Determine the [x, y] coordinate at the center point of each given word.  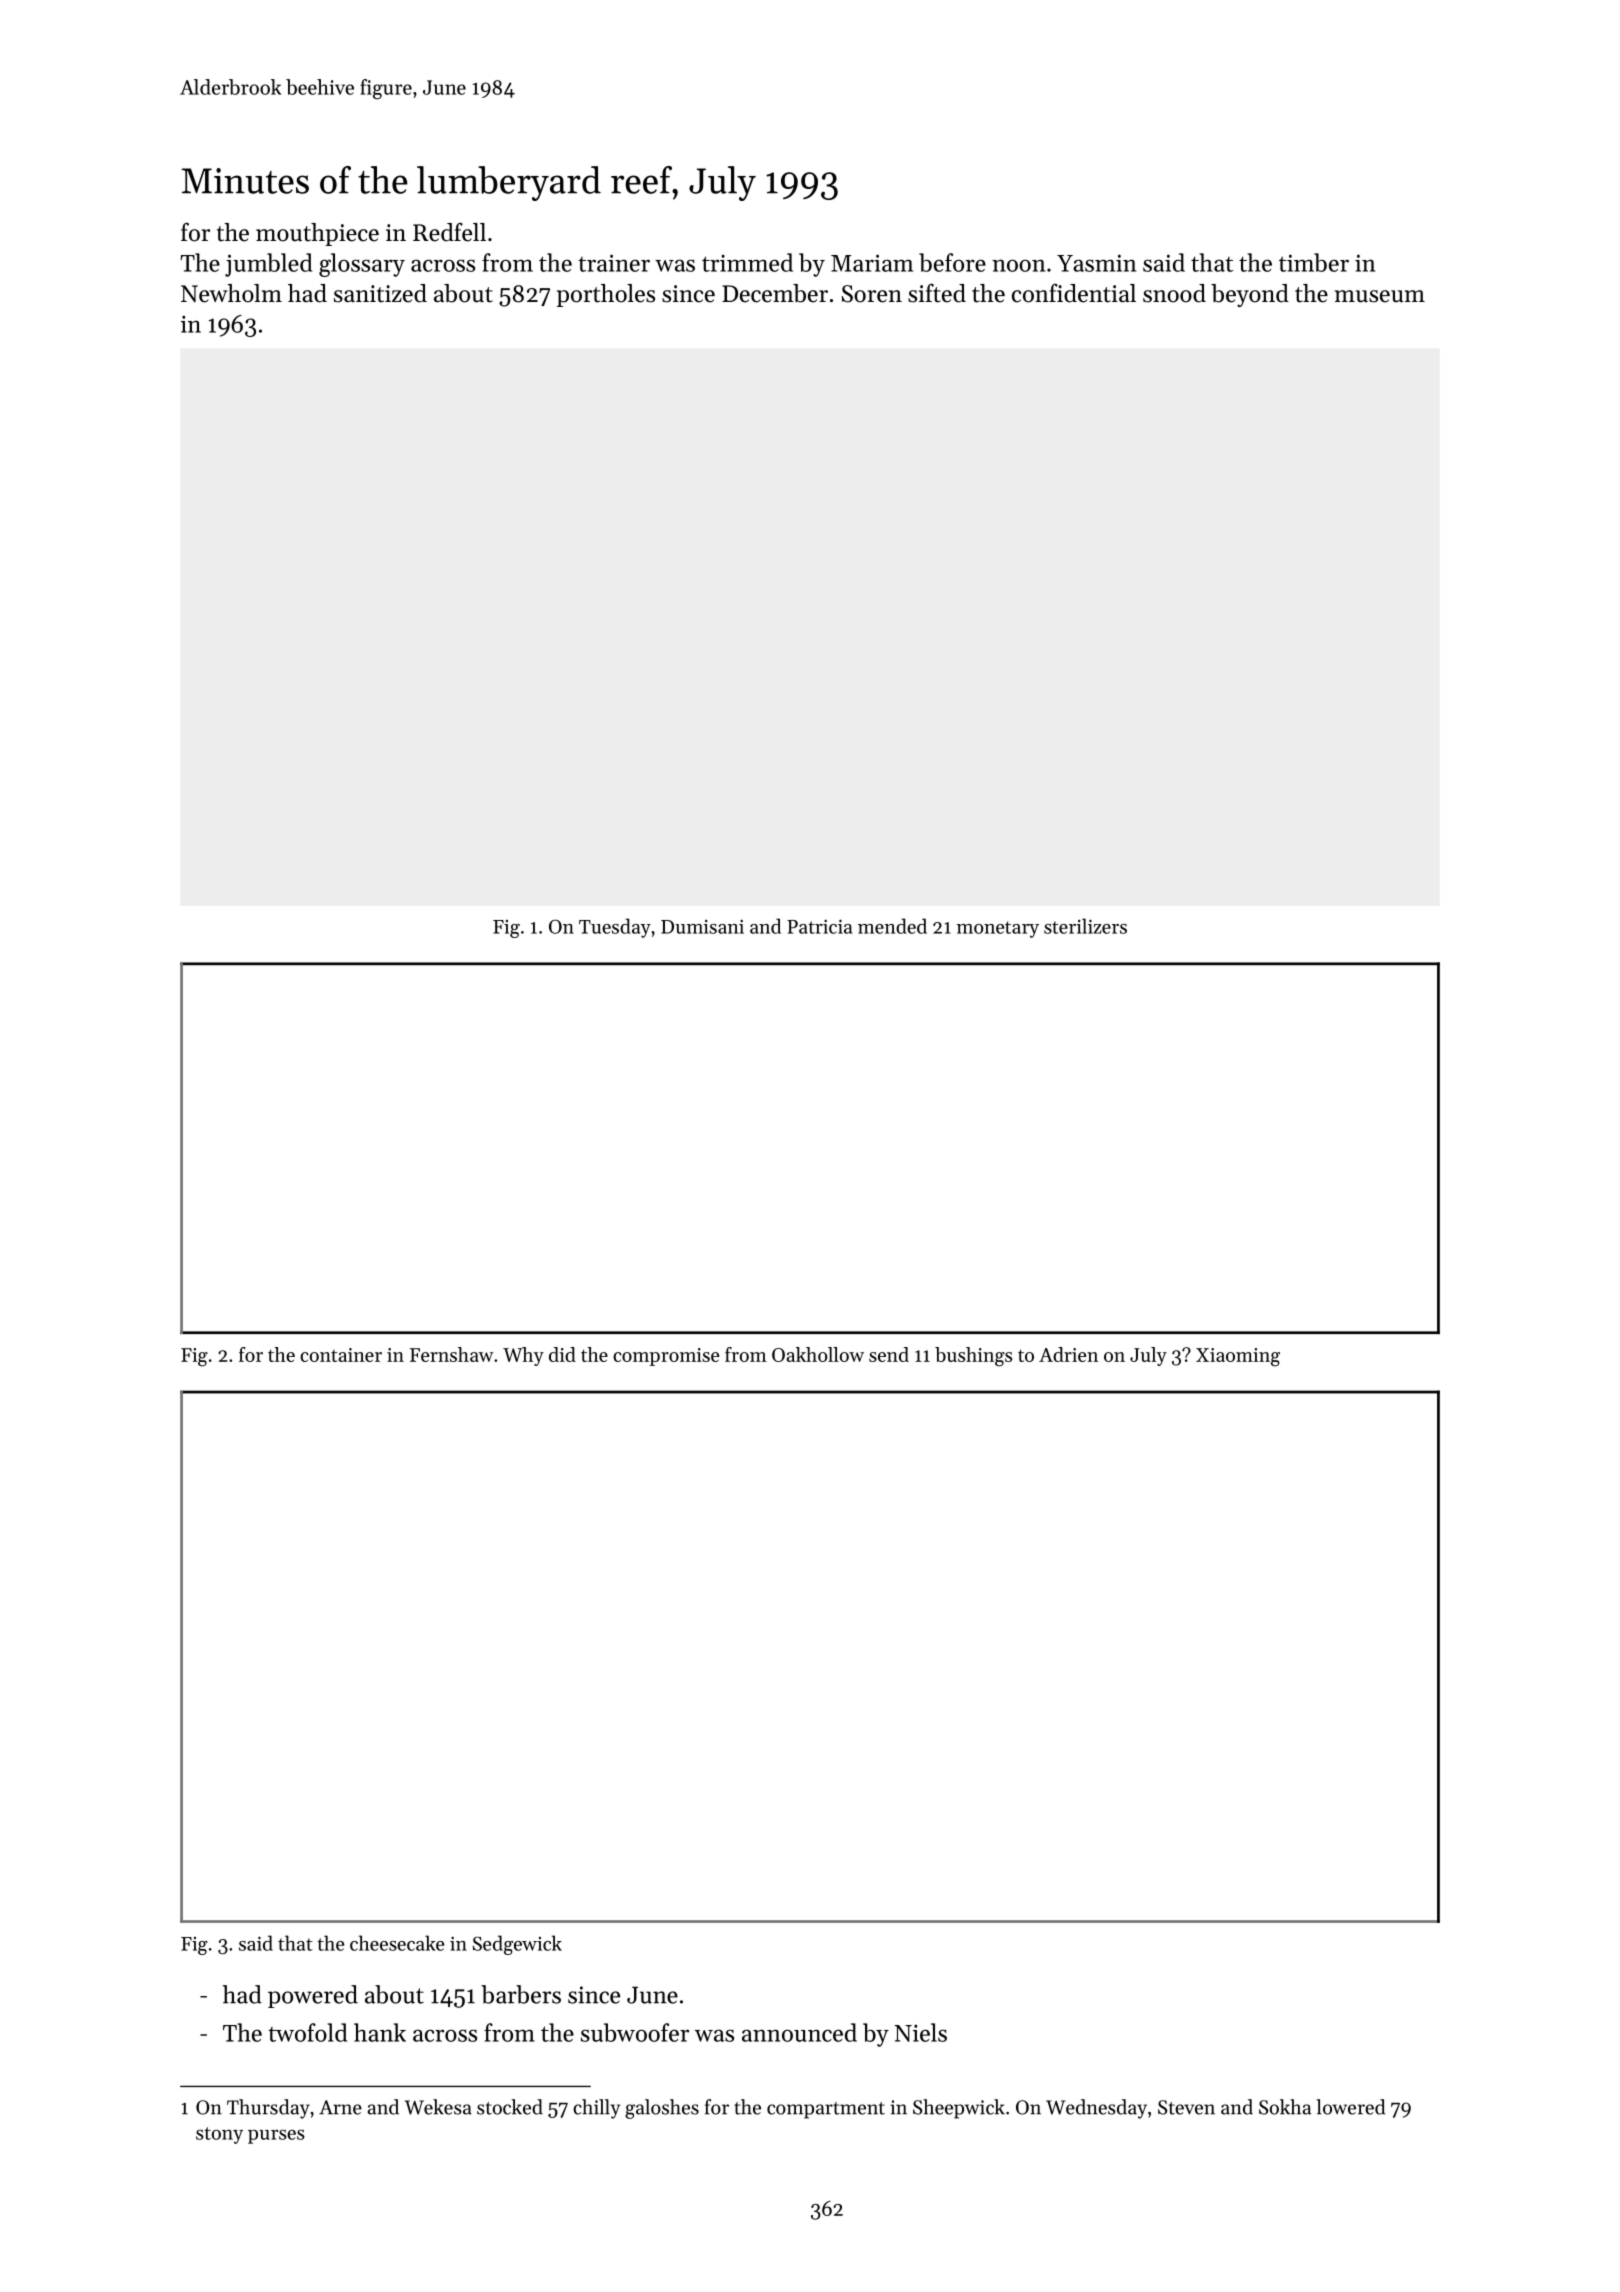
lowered [1350, 2107]
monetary [998, 929]
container [341, 1355]
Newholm [231, 293]
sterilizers [1085, 926]
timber [1314, 262]
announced [799, 2032]
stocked [510, 2107]
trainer [614, 263]
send [889, 1354]
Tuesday [615, 928]
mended [892, 926]
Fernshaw [452, 1354]
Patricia [819, 926]
